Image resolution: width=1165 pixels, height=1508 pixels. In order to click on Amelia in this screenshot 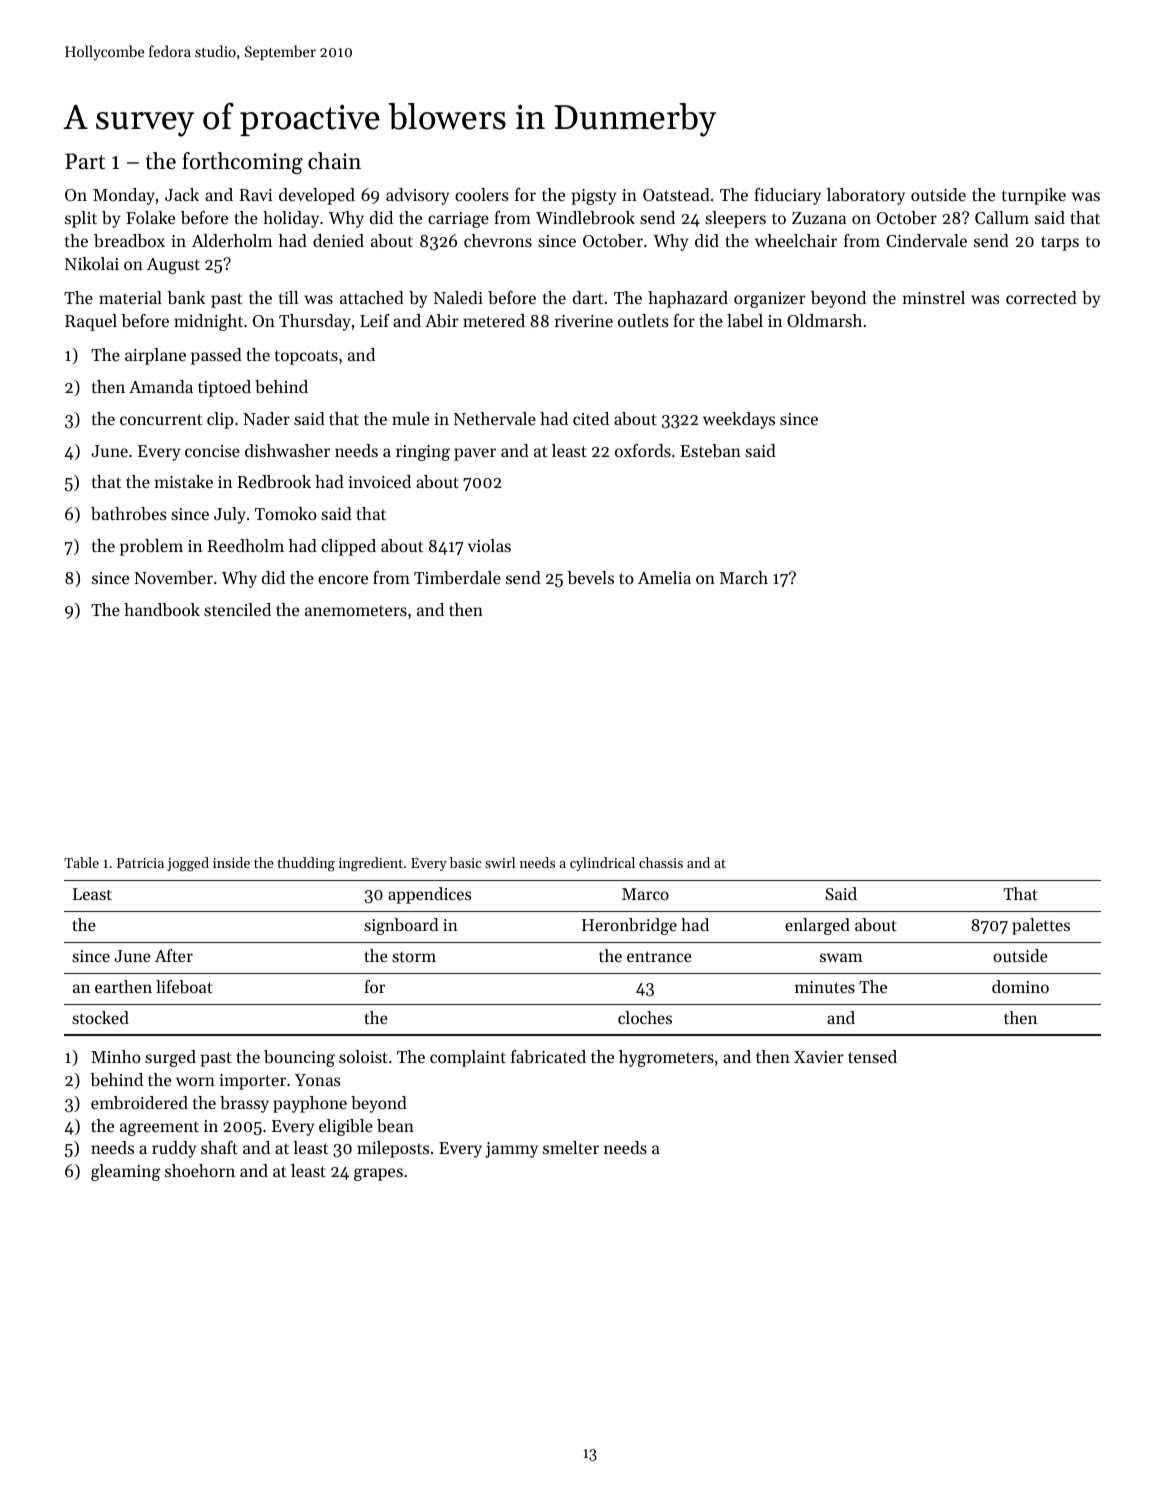, I will do `click(664, 577)`.
